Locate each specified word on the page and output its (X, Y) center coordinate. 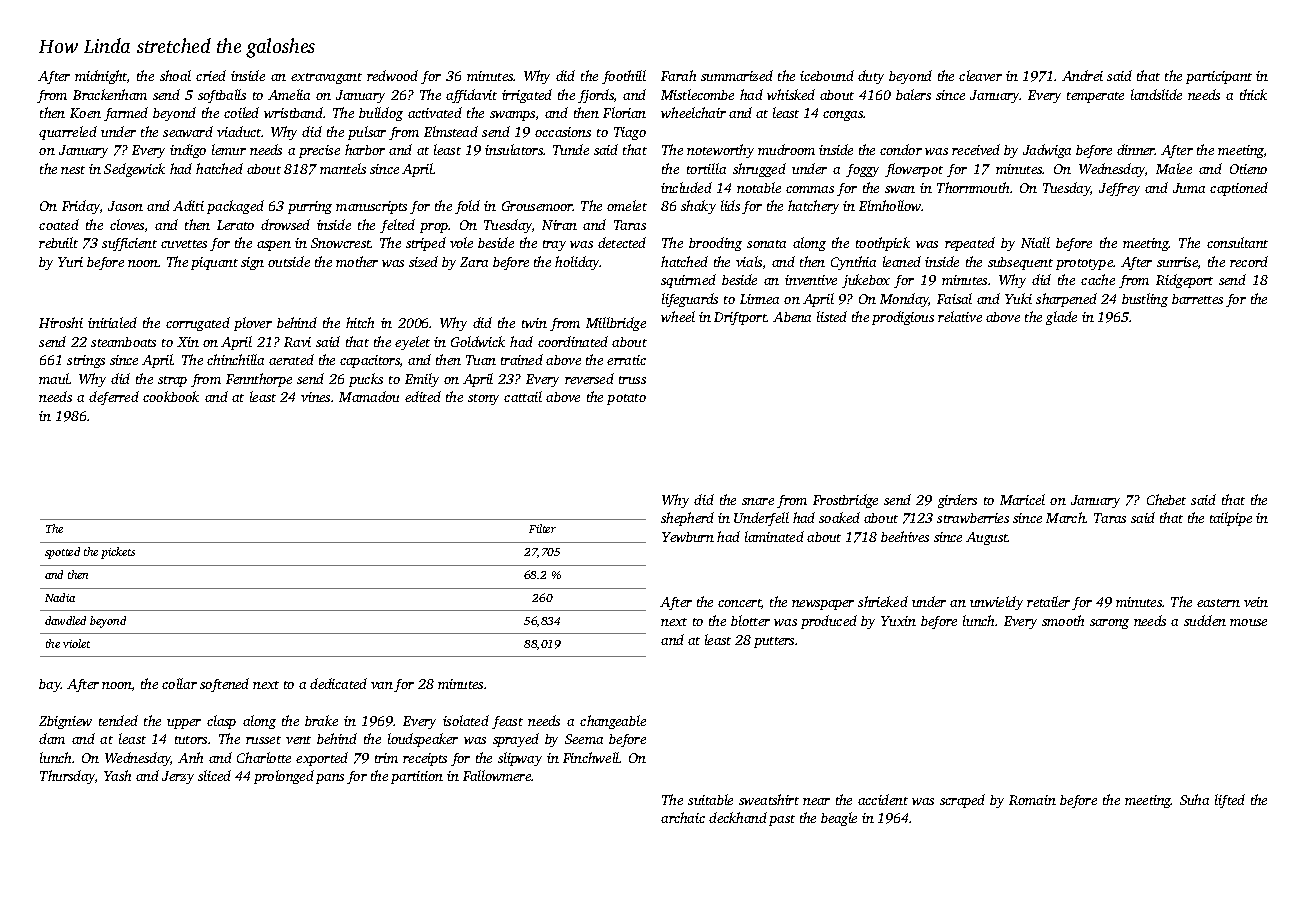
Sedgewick (134, 170)
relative (960, 316)
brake (321, 720)
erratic (626, 360)
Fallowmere (497, 775)
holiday (577, 263)
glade (1061, 318)
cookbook (171, 396)
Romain (1032, 800)
